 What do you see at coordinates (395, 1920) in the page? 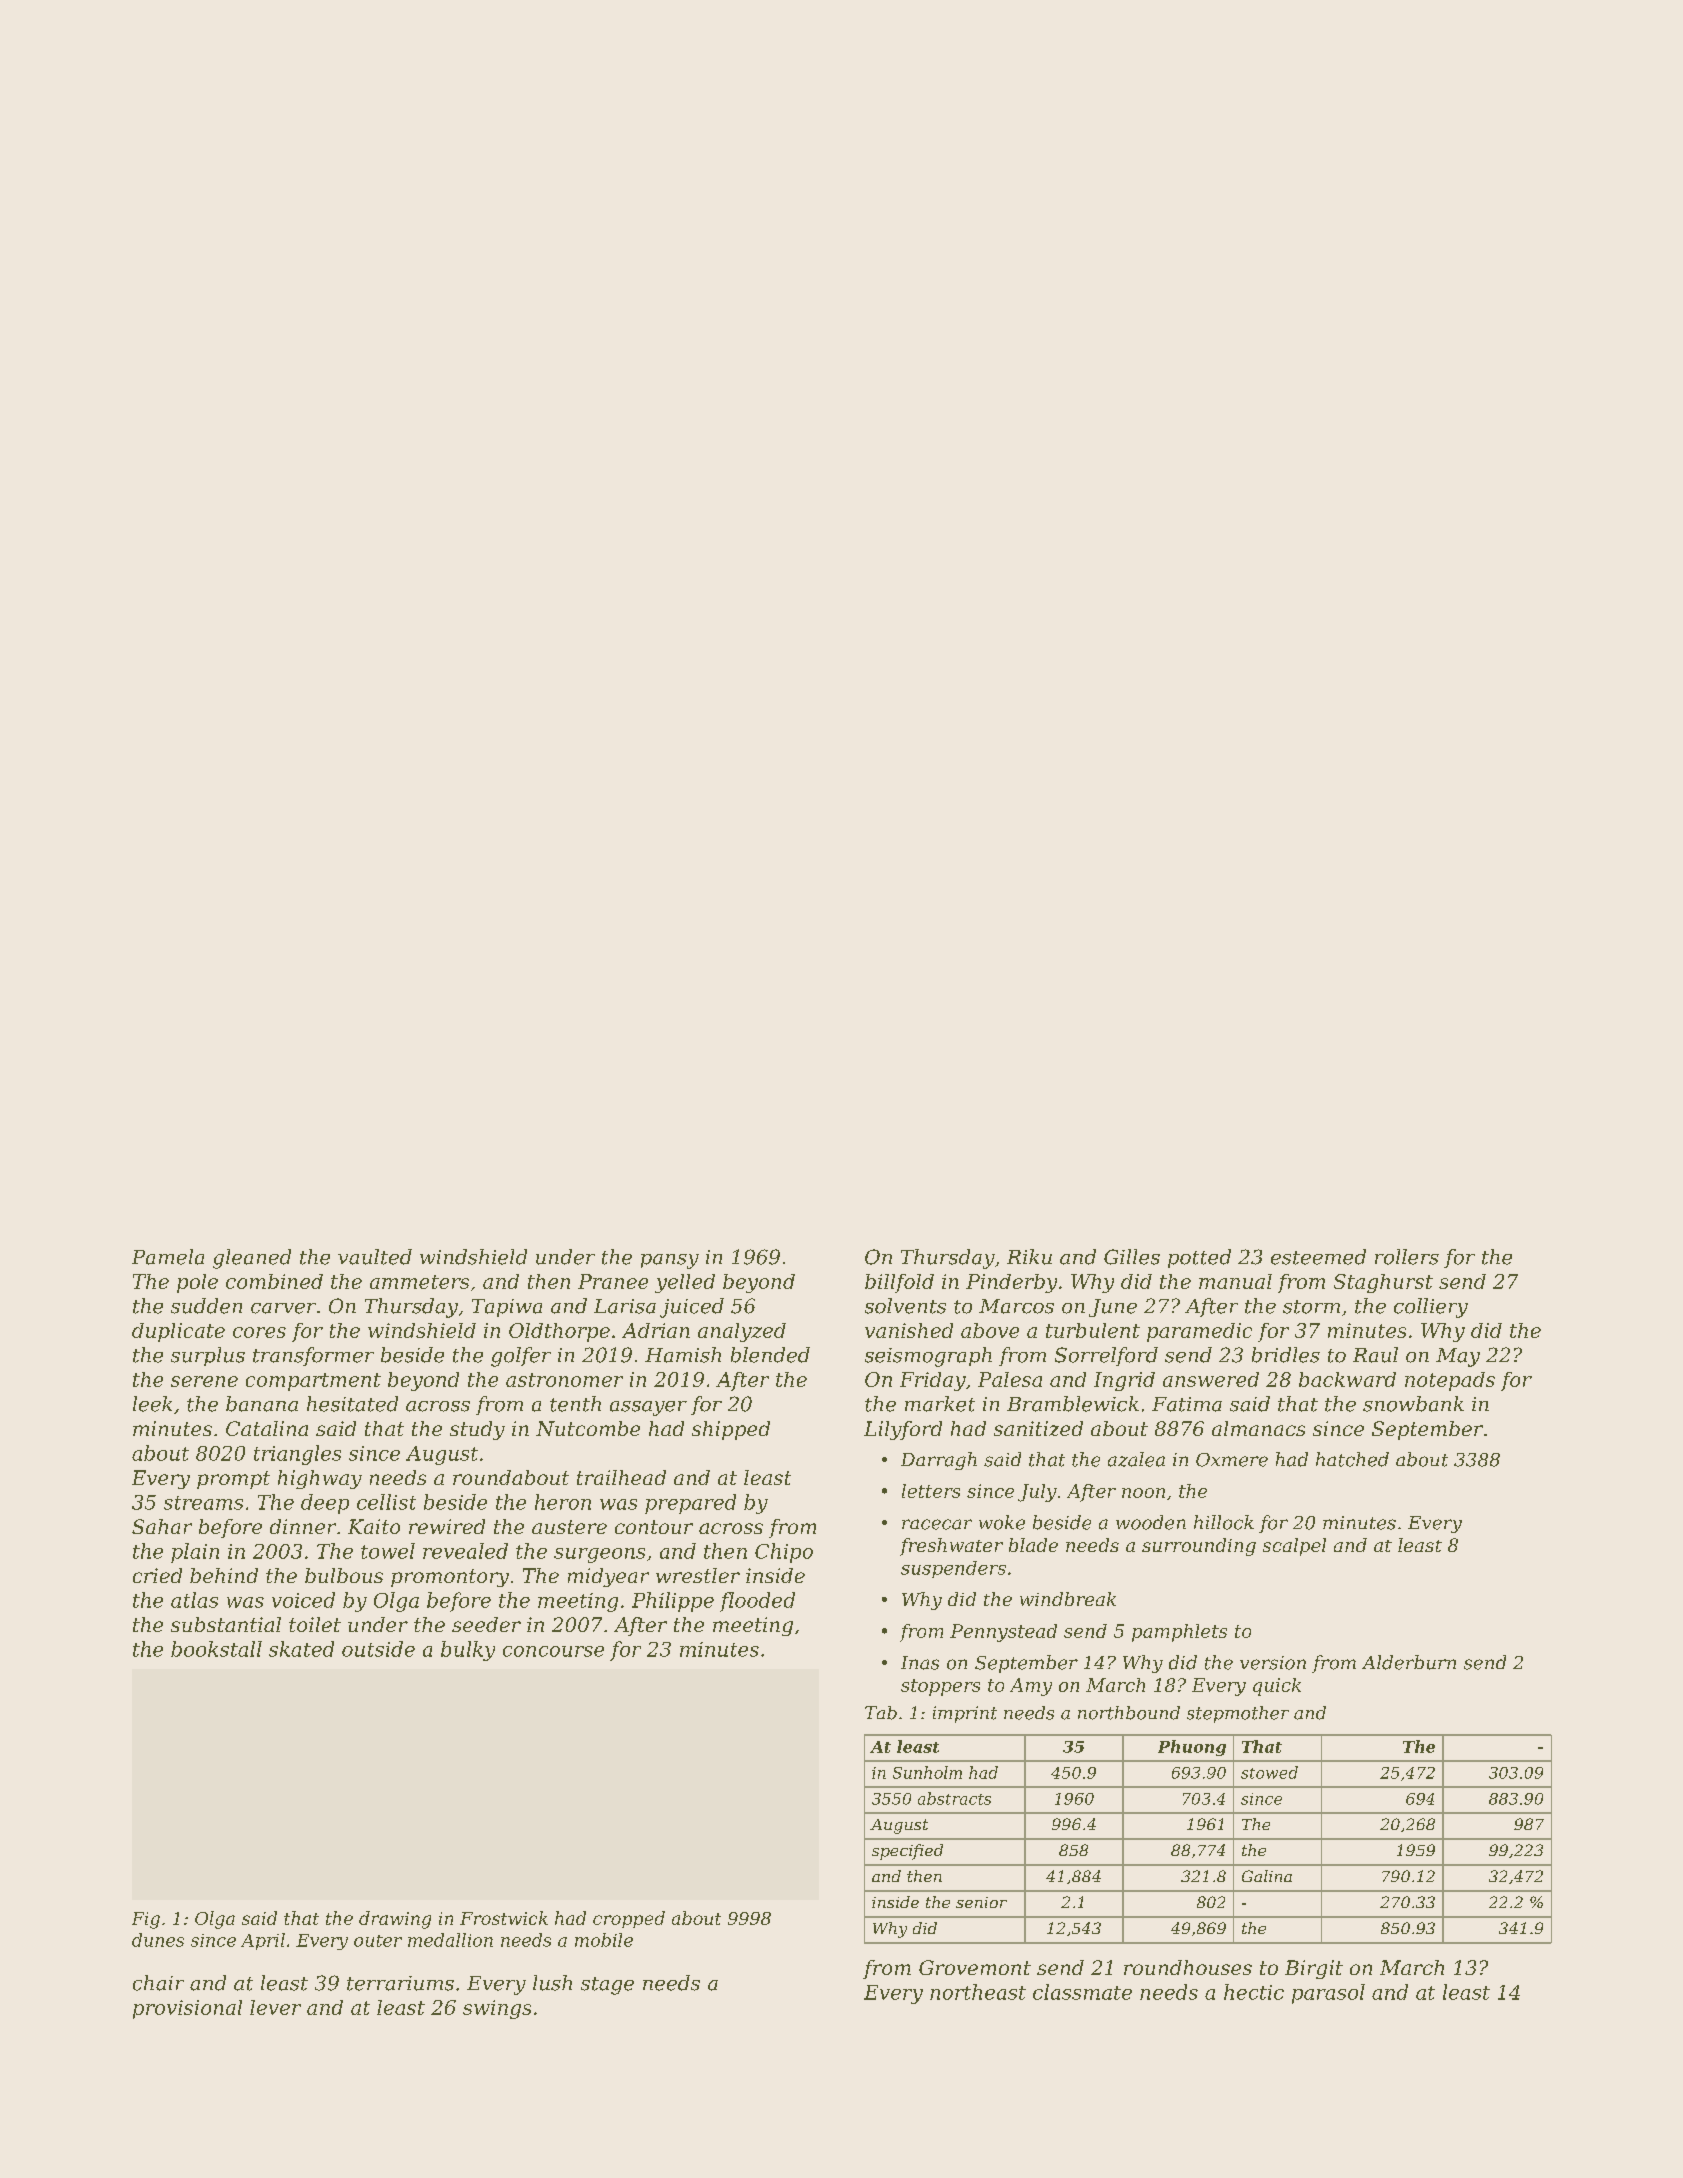
I see `drawing` at bounding box center [395, 1920].
